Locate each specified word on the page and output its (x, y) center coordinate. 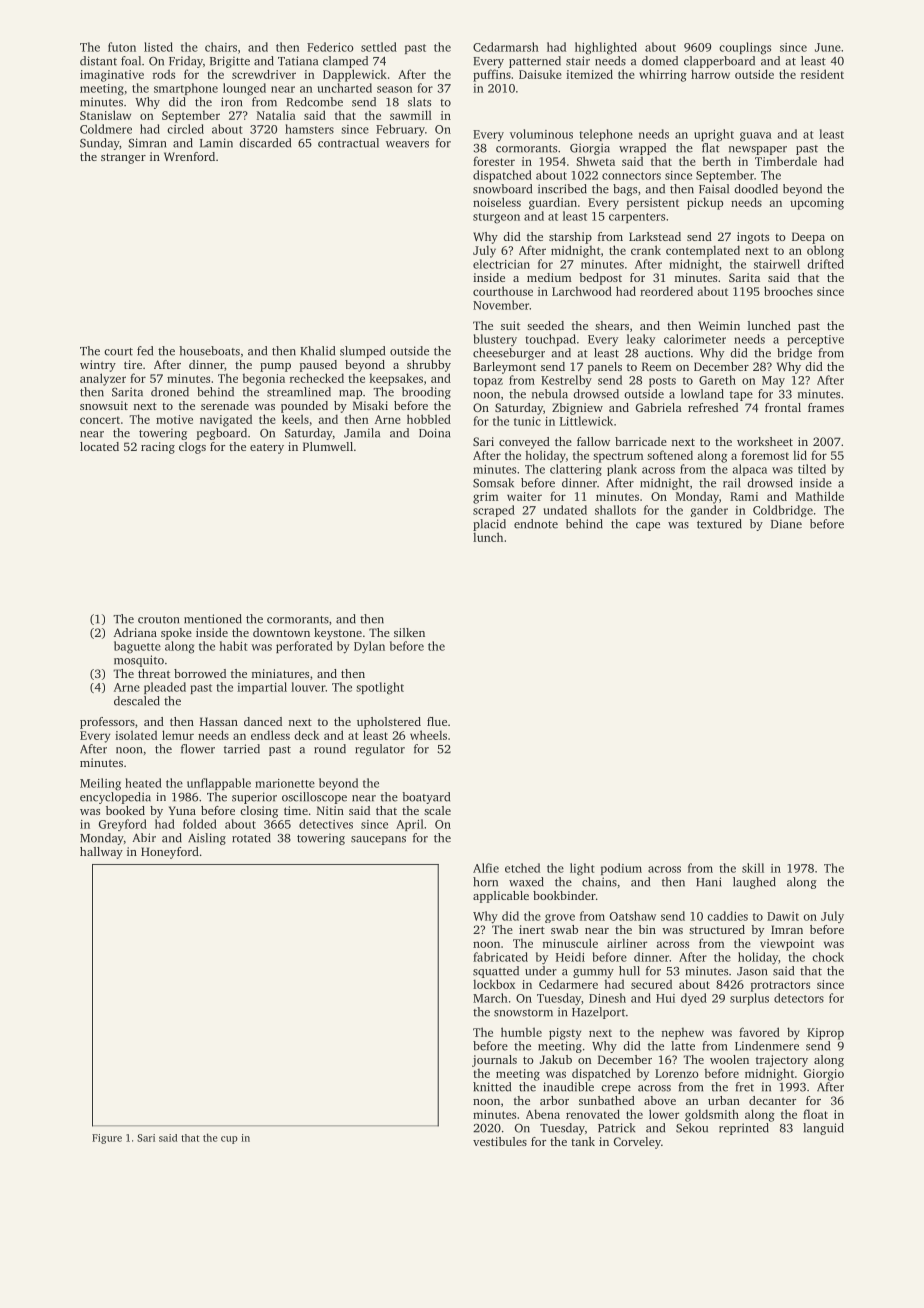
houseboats (209, 351)
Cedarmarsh (506, 47)
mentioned (213, 619)
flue (437, 721)
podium (621, 869)
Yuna (182, 810)
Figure (107, 1139)
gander (709, 511)
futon (122, 47)
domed (660, 61)
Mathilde (820, 496)
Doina (434, 433)
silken (409, 632)
